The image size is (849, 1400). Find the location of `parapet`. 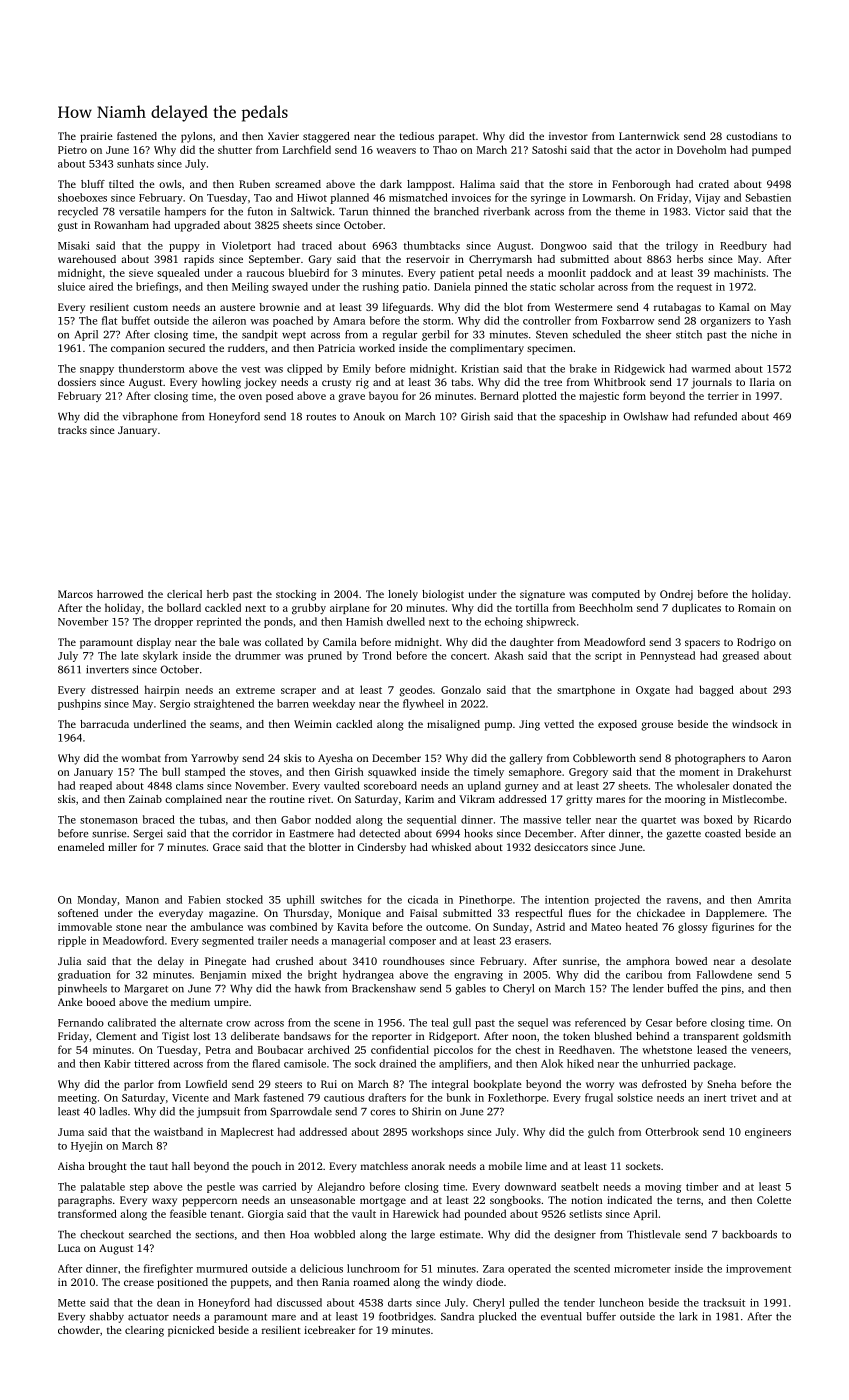

parapet is located at coordinates (457, 138).
